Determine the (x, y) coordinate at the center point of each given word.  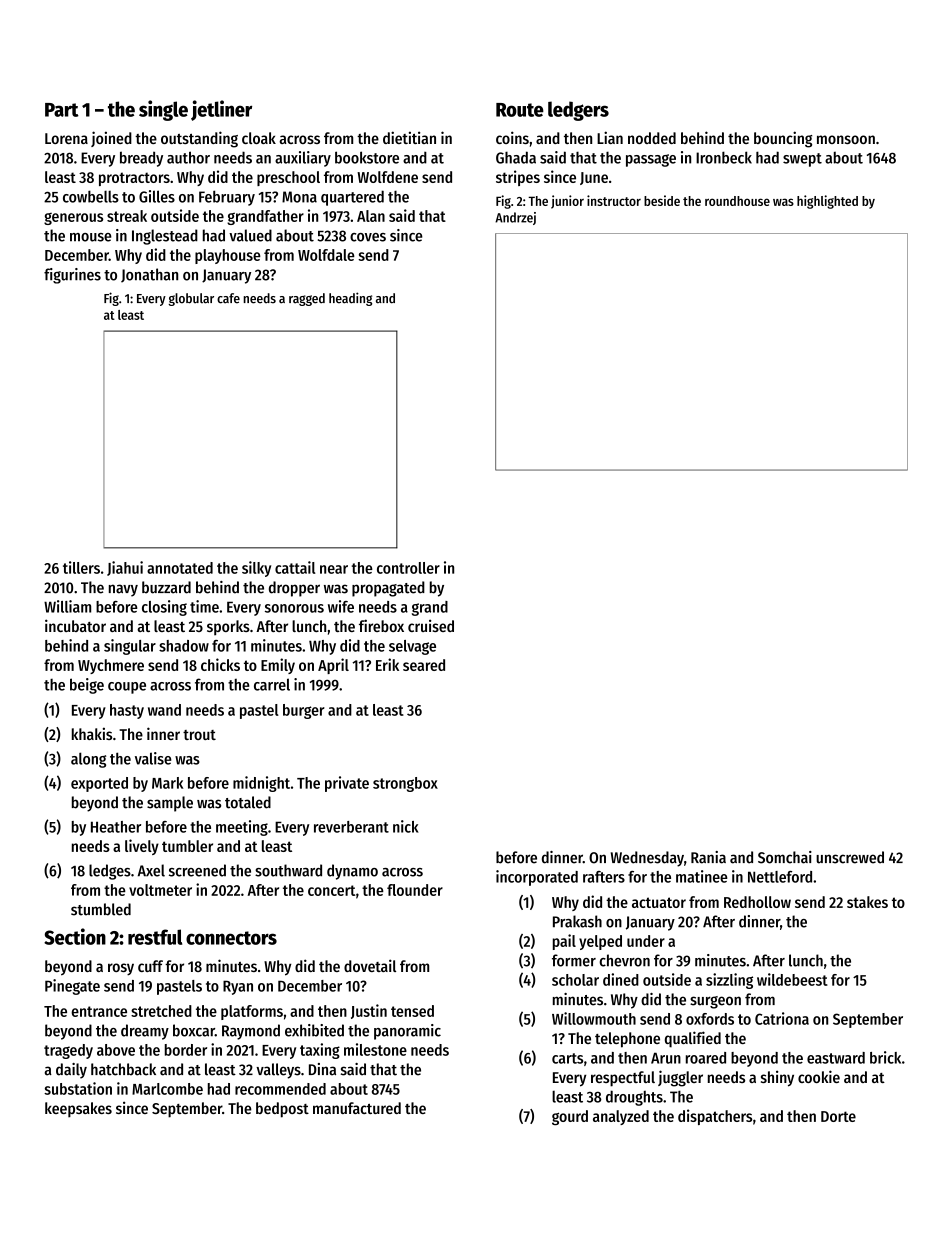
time (204, 606)
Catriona (782, 1018)
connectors (231, 938)
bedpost (282, 1110)
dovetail (370, 965)
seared (424, 665)
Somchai (785, 857)
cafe (228, 298)
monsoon (846, 139)
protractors (134, 179)
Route (520, 110)
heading (350, 299)
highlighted (827, 202)
